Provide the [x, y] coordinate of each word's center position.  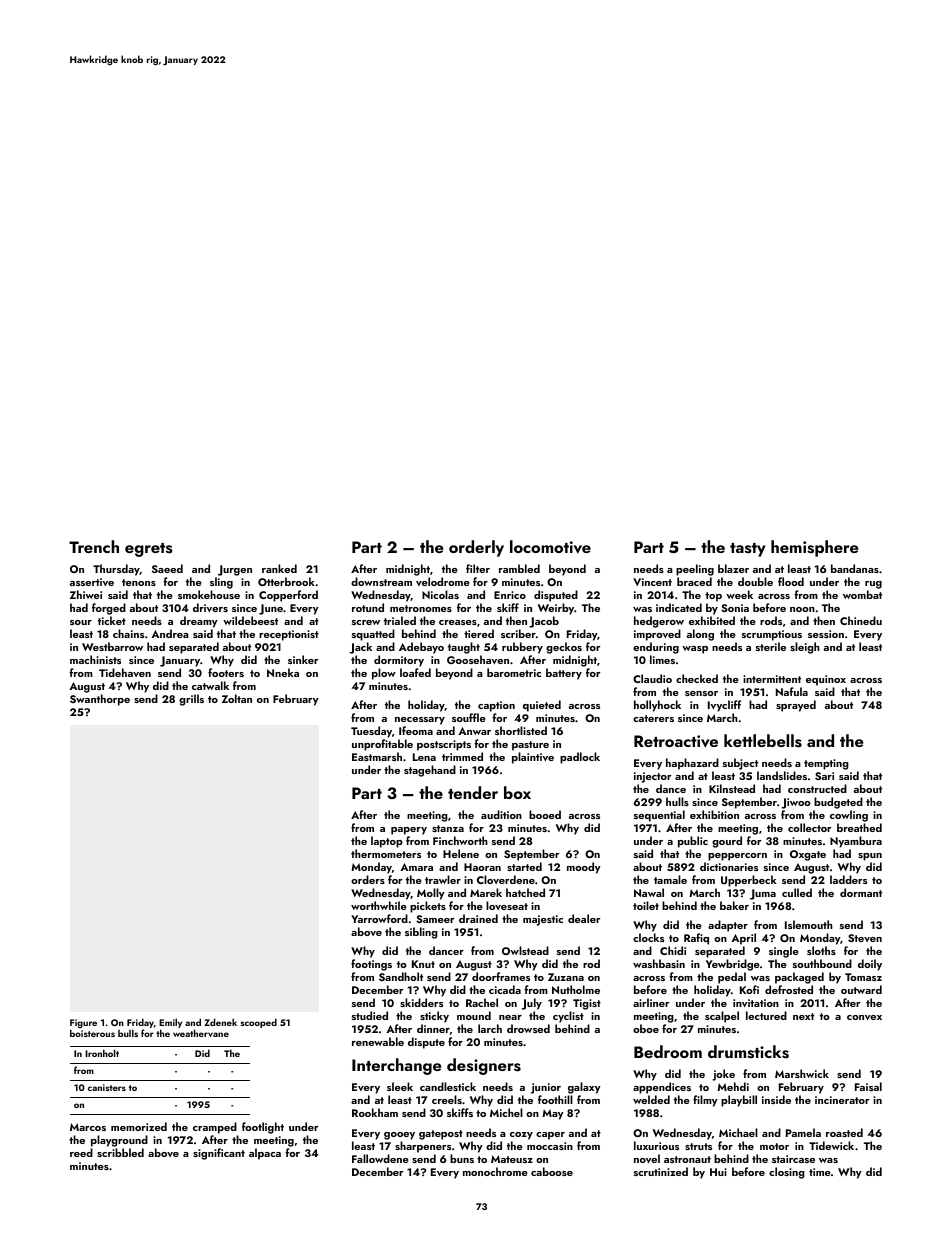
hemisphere [814, 548]
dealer [584, 918]
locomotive [550, 547]
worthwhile [379, 905]
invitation [756, 1003]
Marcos [88, 1127]
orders [368, 879]
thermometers [386, 853]
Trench [94, 546]
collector [810, 827]
